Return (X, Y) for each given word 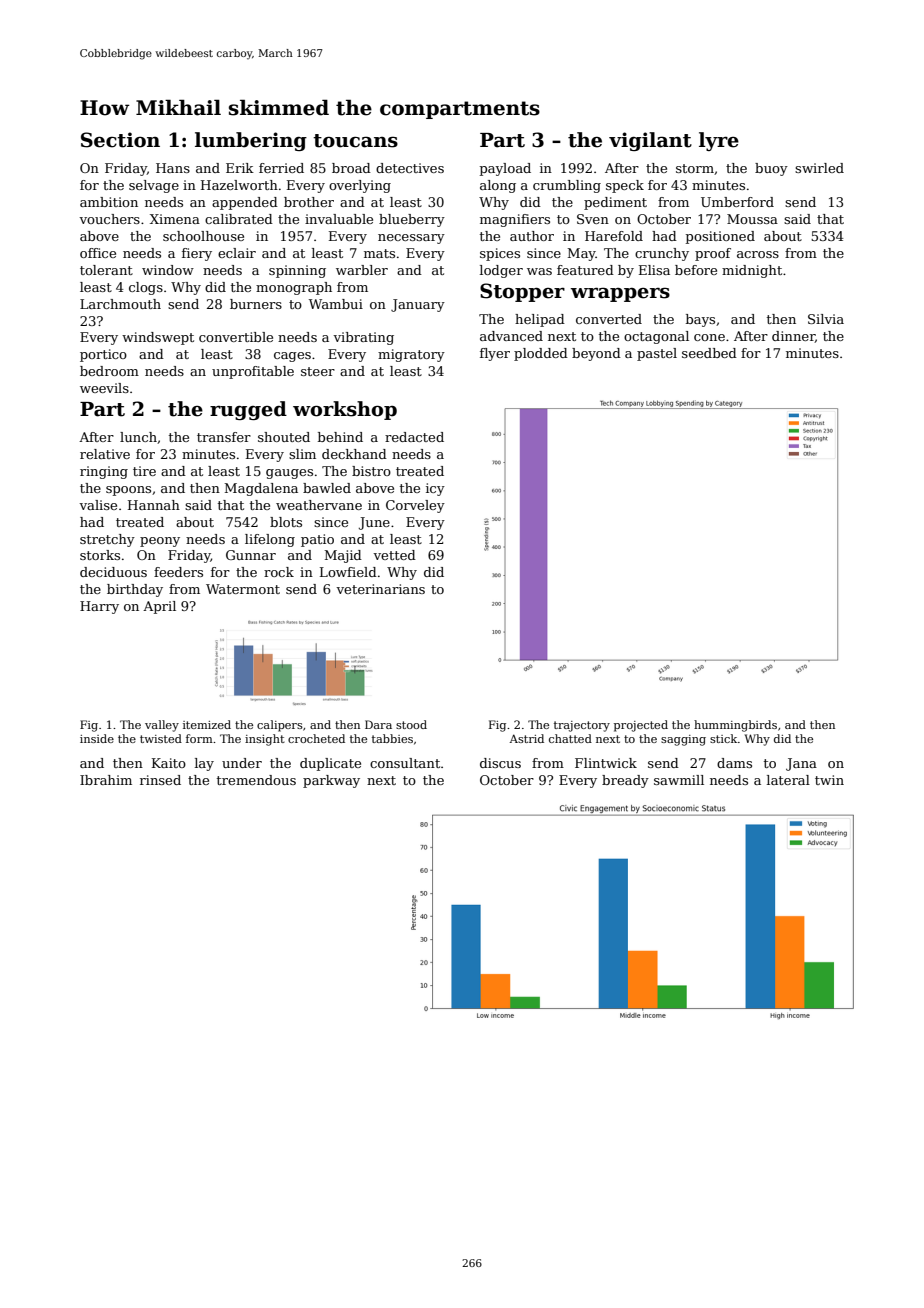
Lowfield (348, 572)
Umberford (737, 202)
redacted (414, 437)
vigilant (650, 141)
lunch (138, 437)
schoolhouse (203, 236)
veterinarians (380, 589)
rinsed (160, 780)
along (498, 186)
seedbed (709, 353)
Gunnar (251, 555)
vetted (394, 555)
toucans (355, 141)
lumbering (251, 141)
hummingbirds (735, 726)
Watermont (243, 589)
